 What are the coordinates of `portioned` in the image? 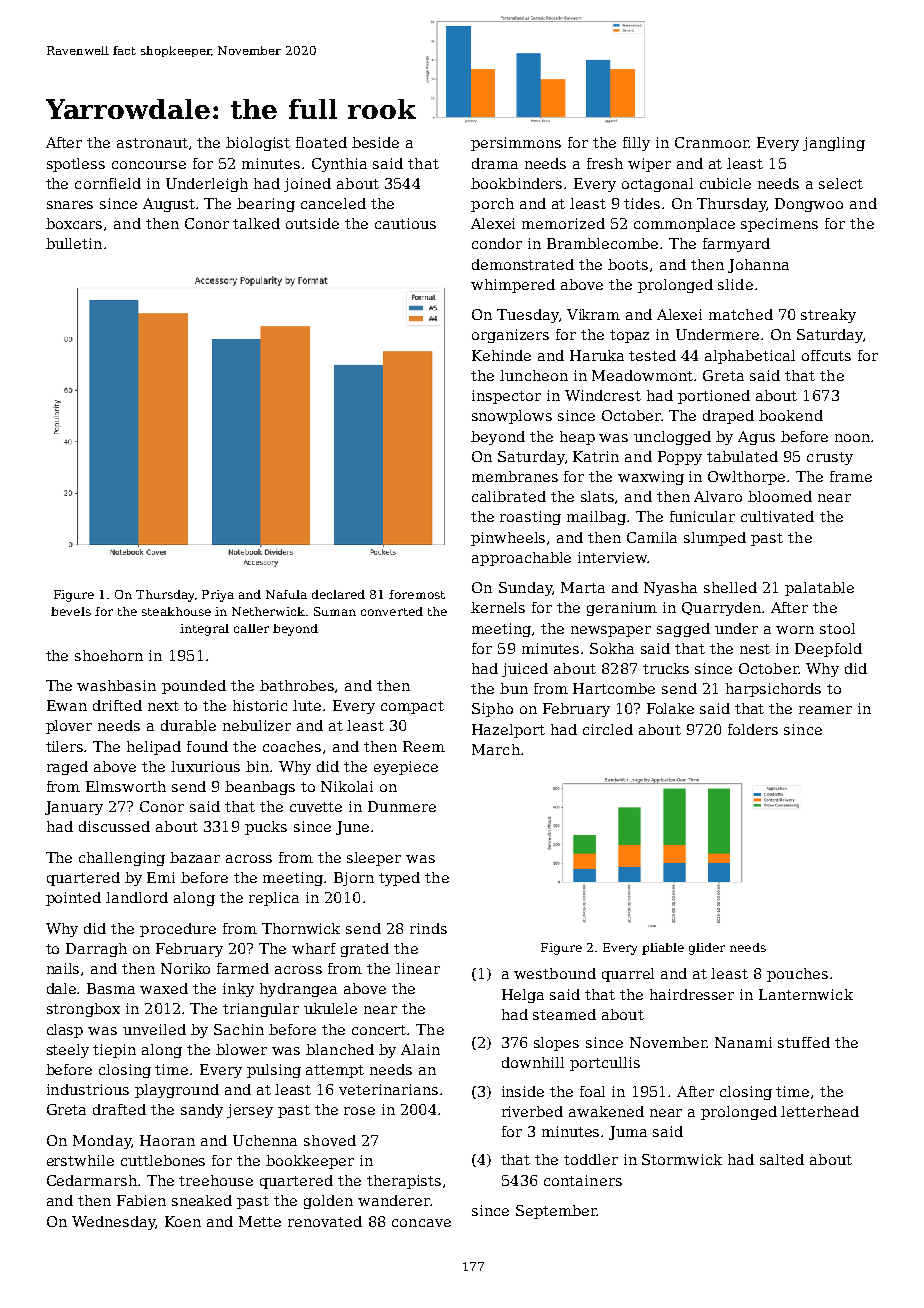 It's located at (714, 397).
